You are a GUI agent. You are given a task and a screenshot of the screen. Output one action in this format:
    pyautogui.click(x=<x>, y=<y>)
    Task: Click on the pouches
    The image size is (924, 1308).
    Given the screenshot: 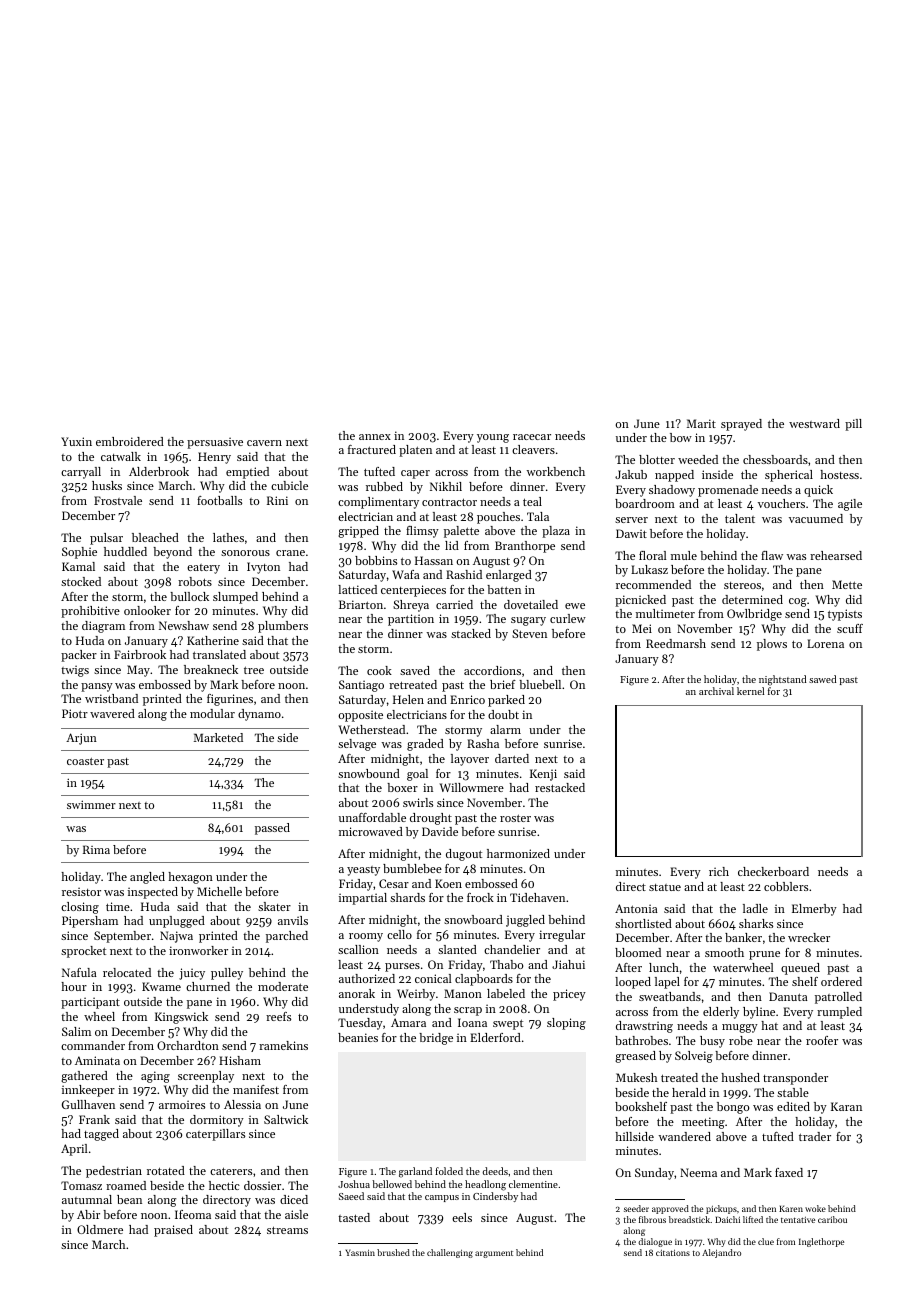 What is the action you would take?
    pyautogui.click(x=498, y=518)
